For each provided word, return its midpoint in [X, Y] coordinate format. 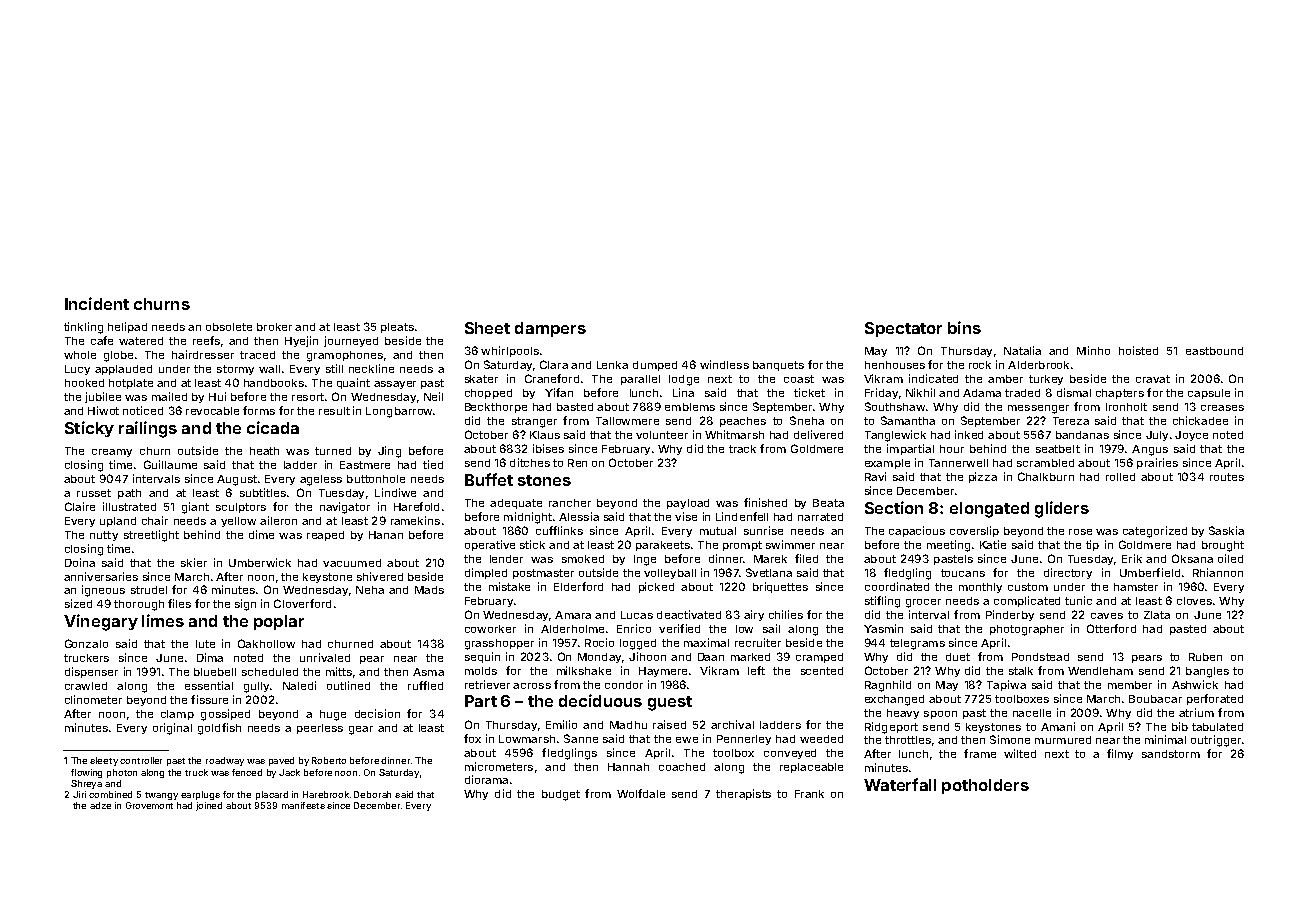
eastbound [1214, 351]
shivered [380, 576]
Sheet [487, 328]
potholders [985, 786]
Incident [97, 303]
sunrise [763, 530]
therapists [743, 794]
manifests [303, 805]
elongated [989, 510]
